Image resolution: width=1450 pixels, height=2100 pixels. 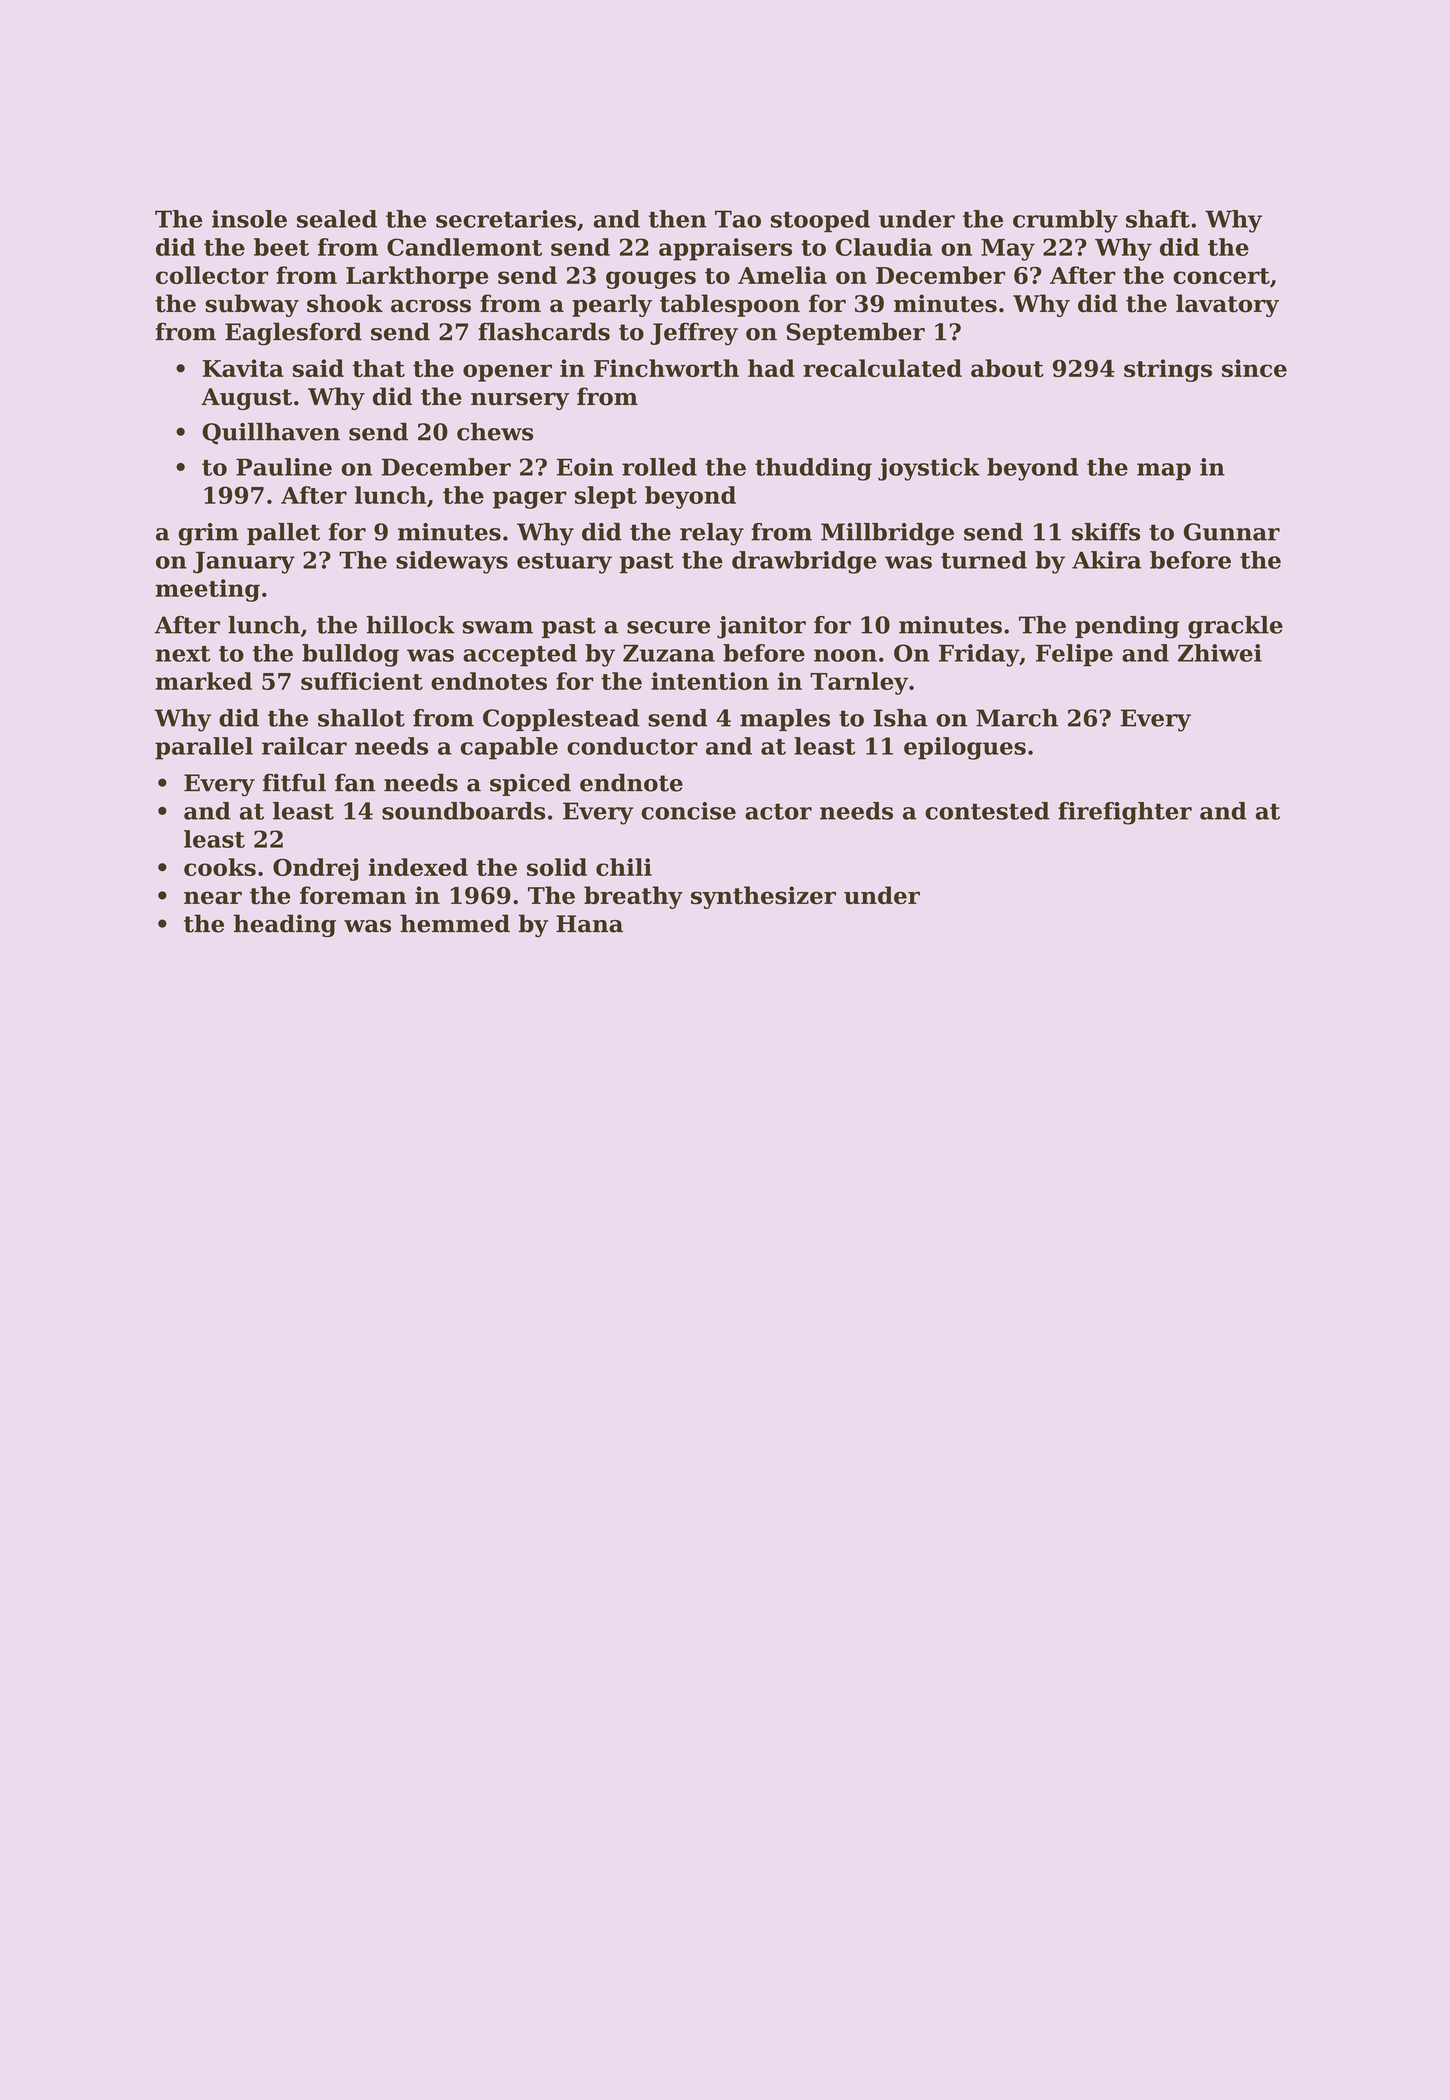 I want to click on firefighter, so click(x=1125, y=813).
